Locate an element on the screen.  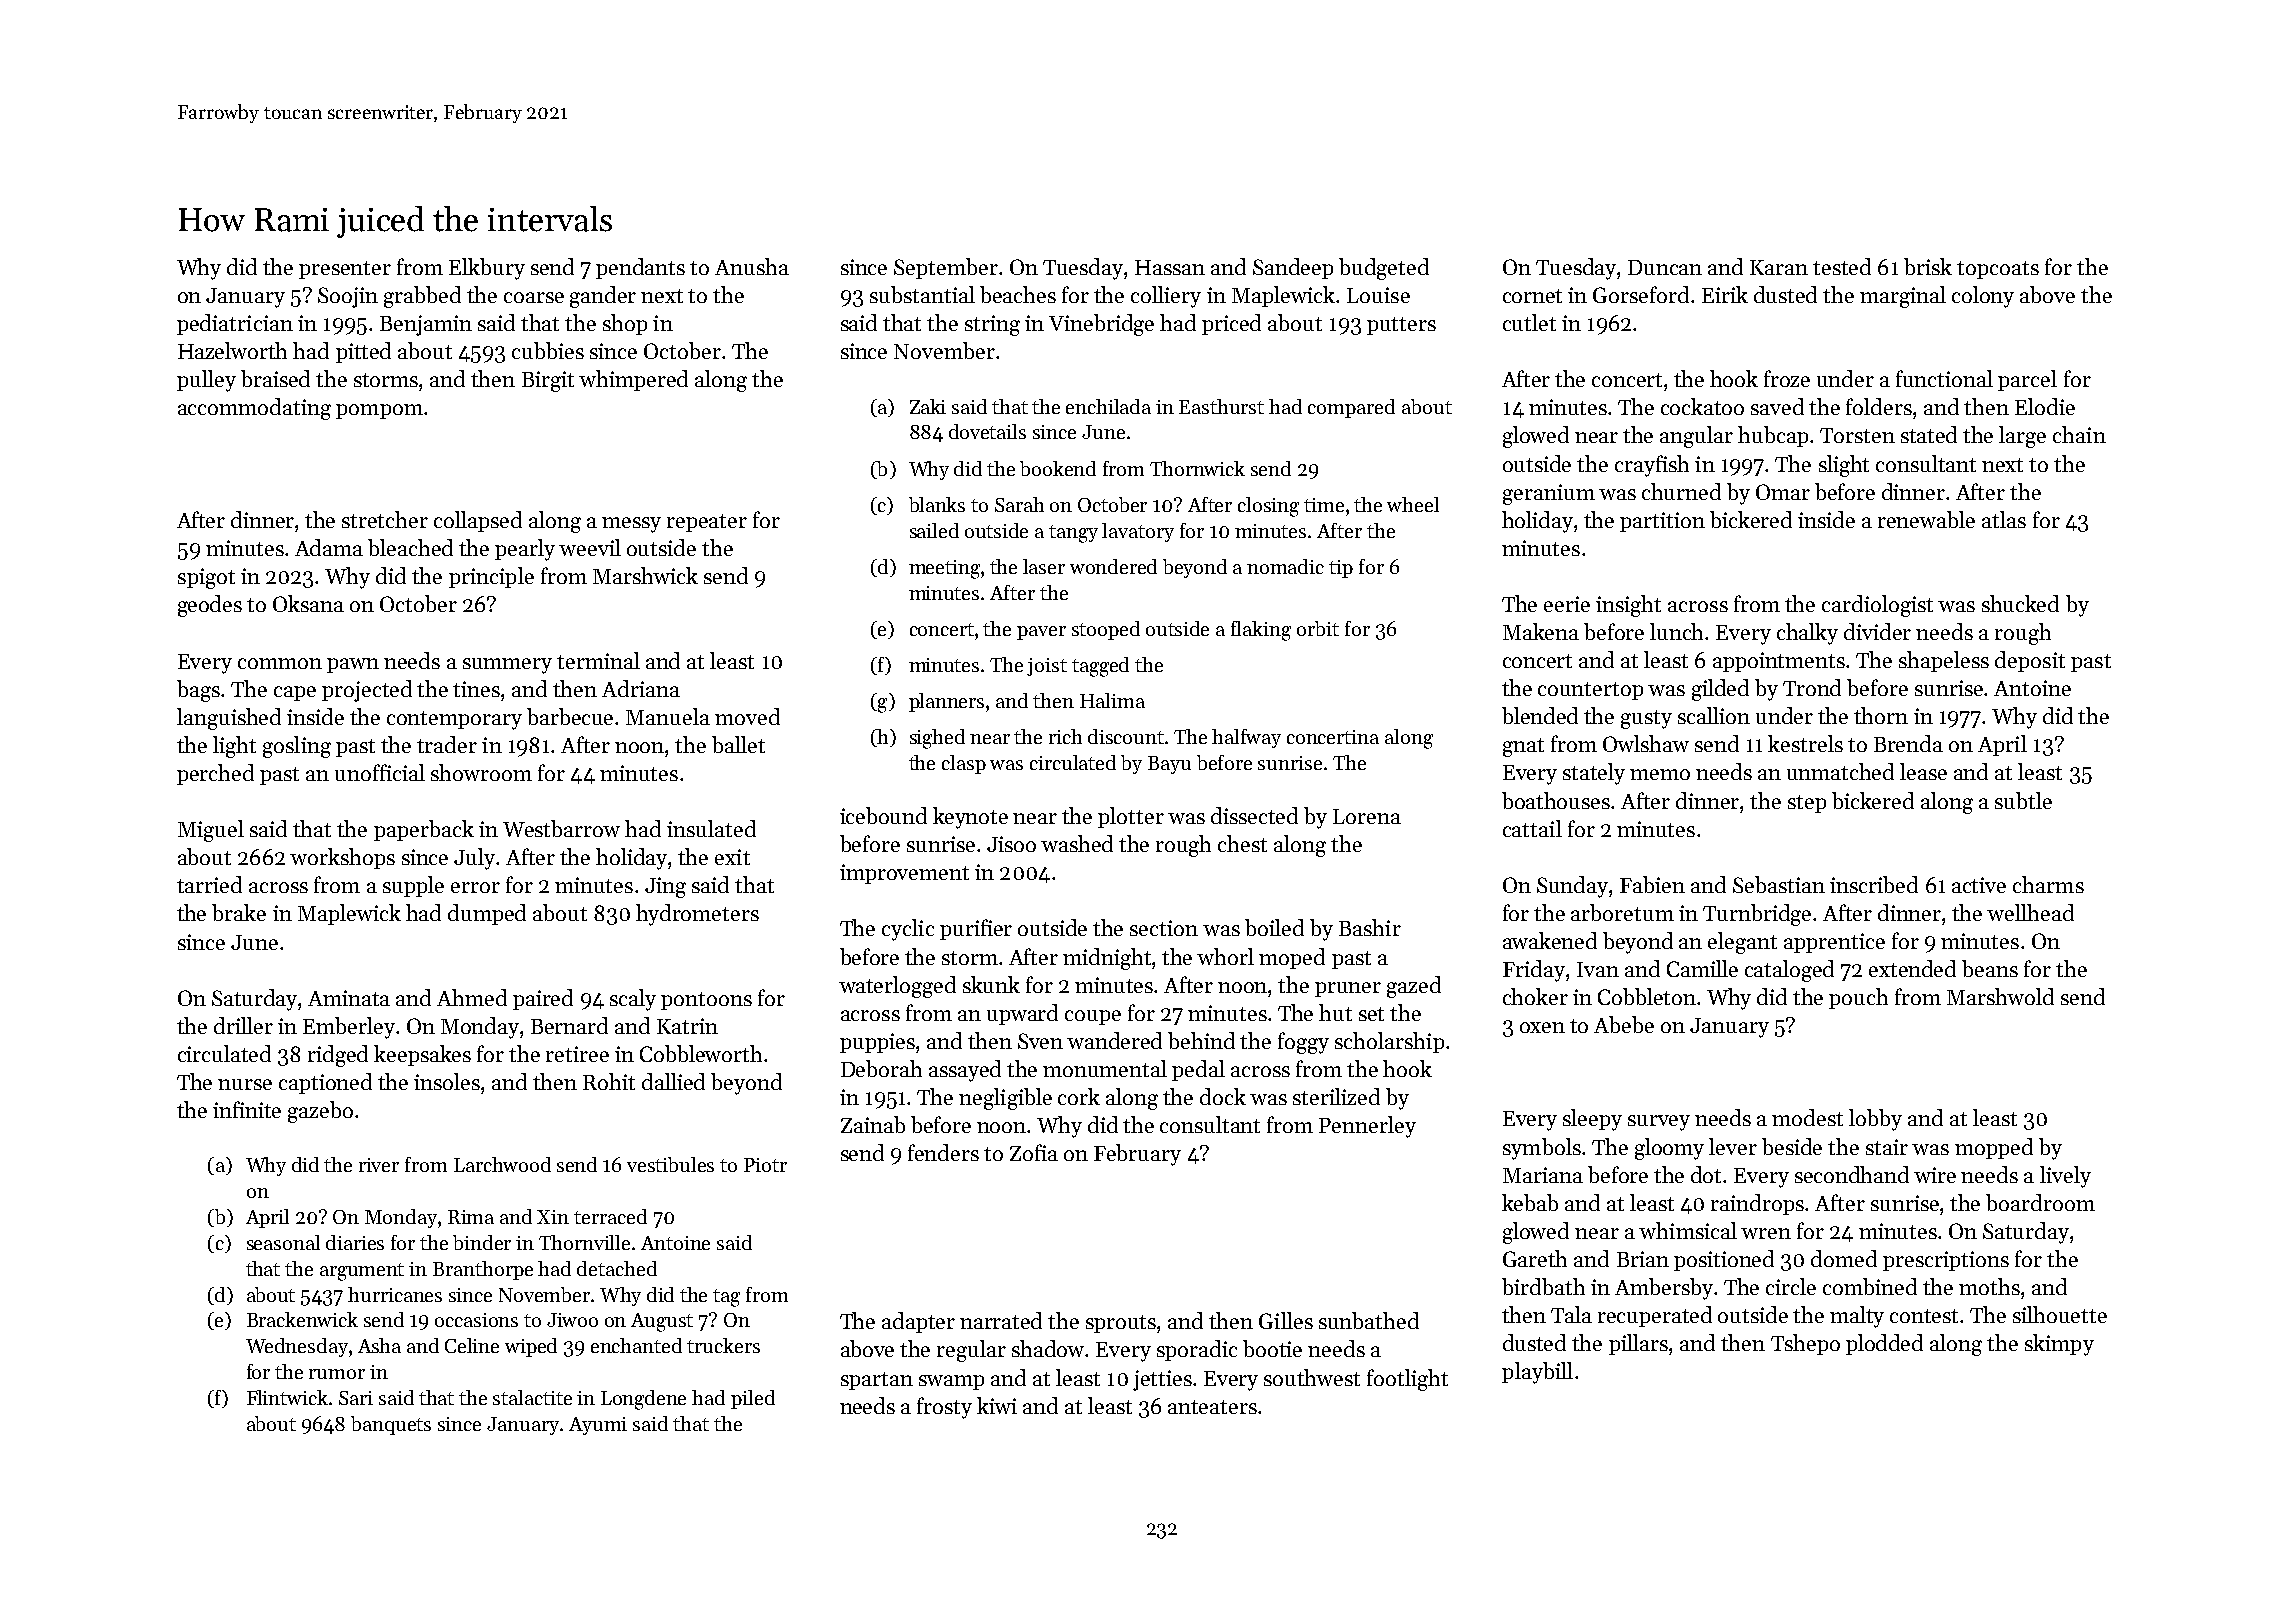
insoles is located at coordinates (447, 1081).
